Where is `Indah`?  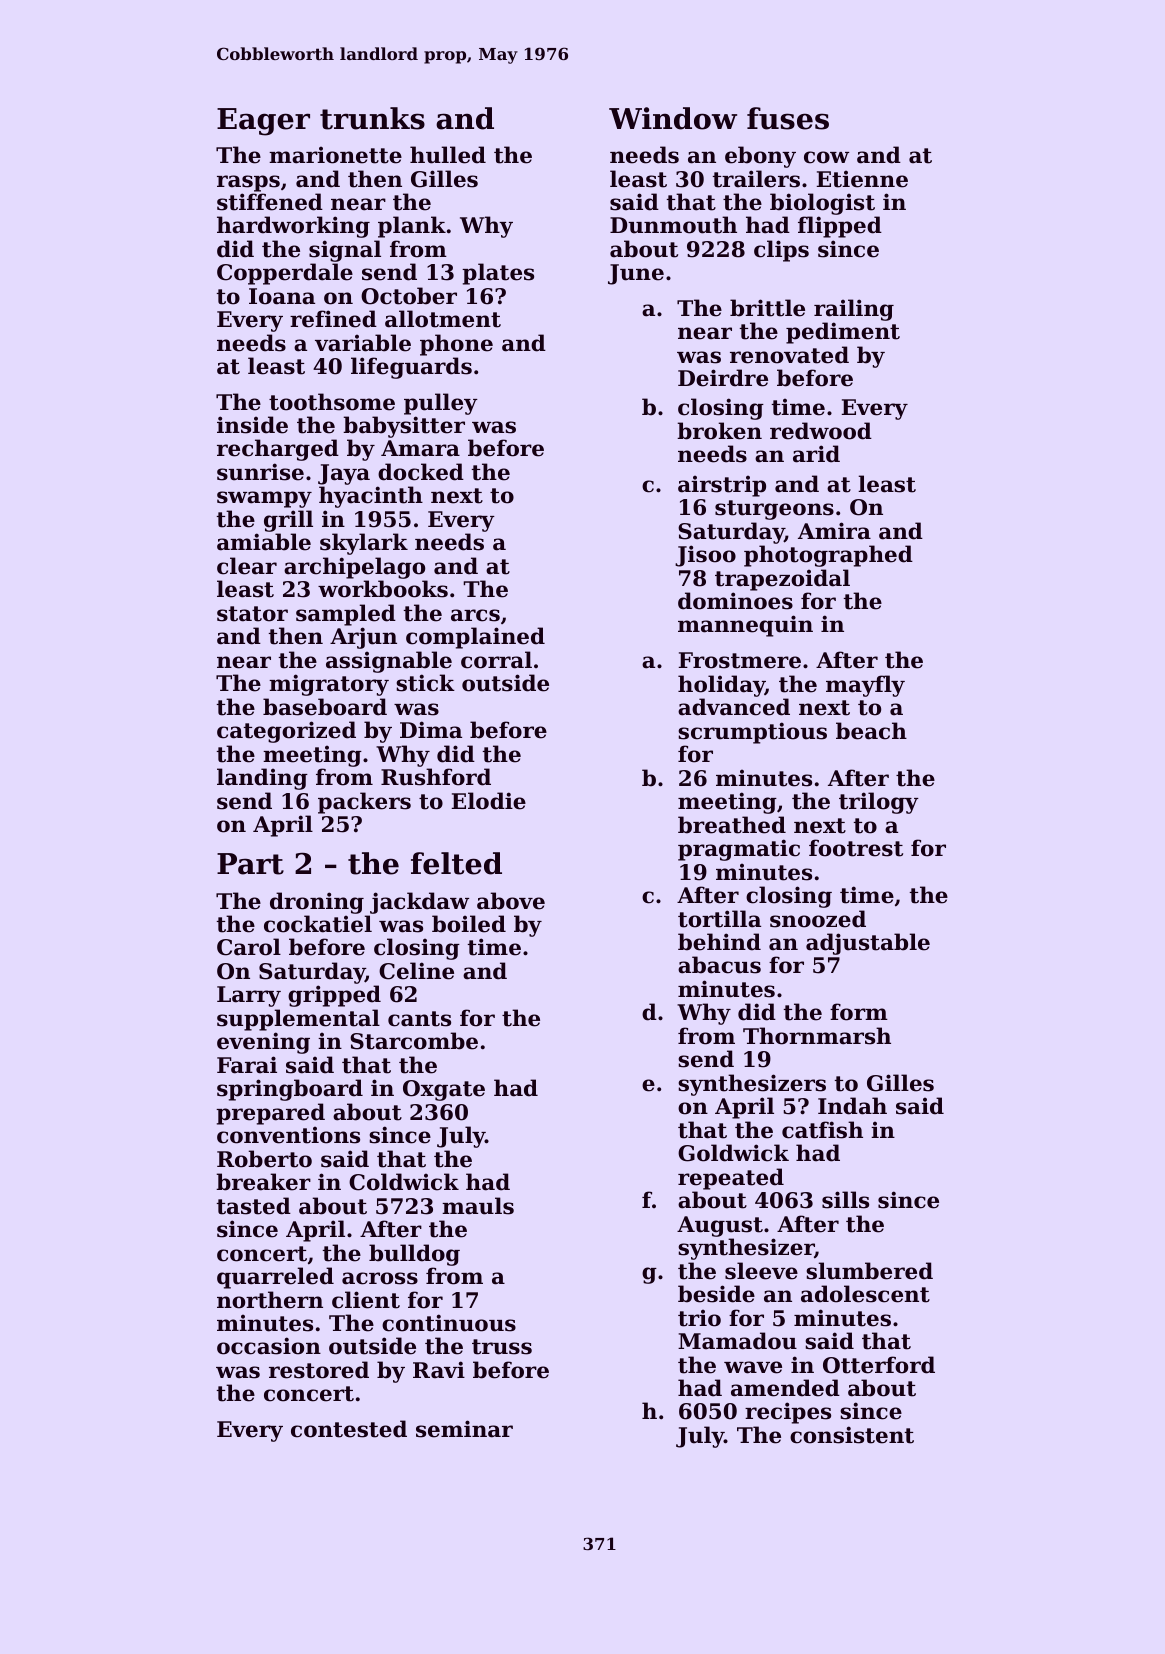
Indah is located at coordinates (852, 1106).
